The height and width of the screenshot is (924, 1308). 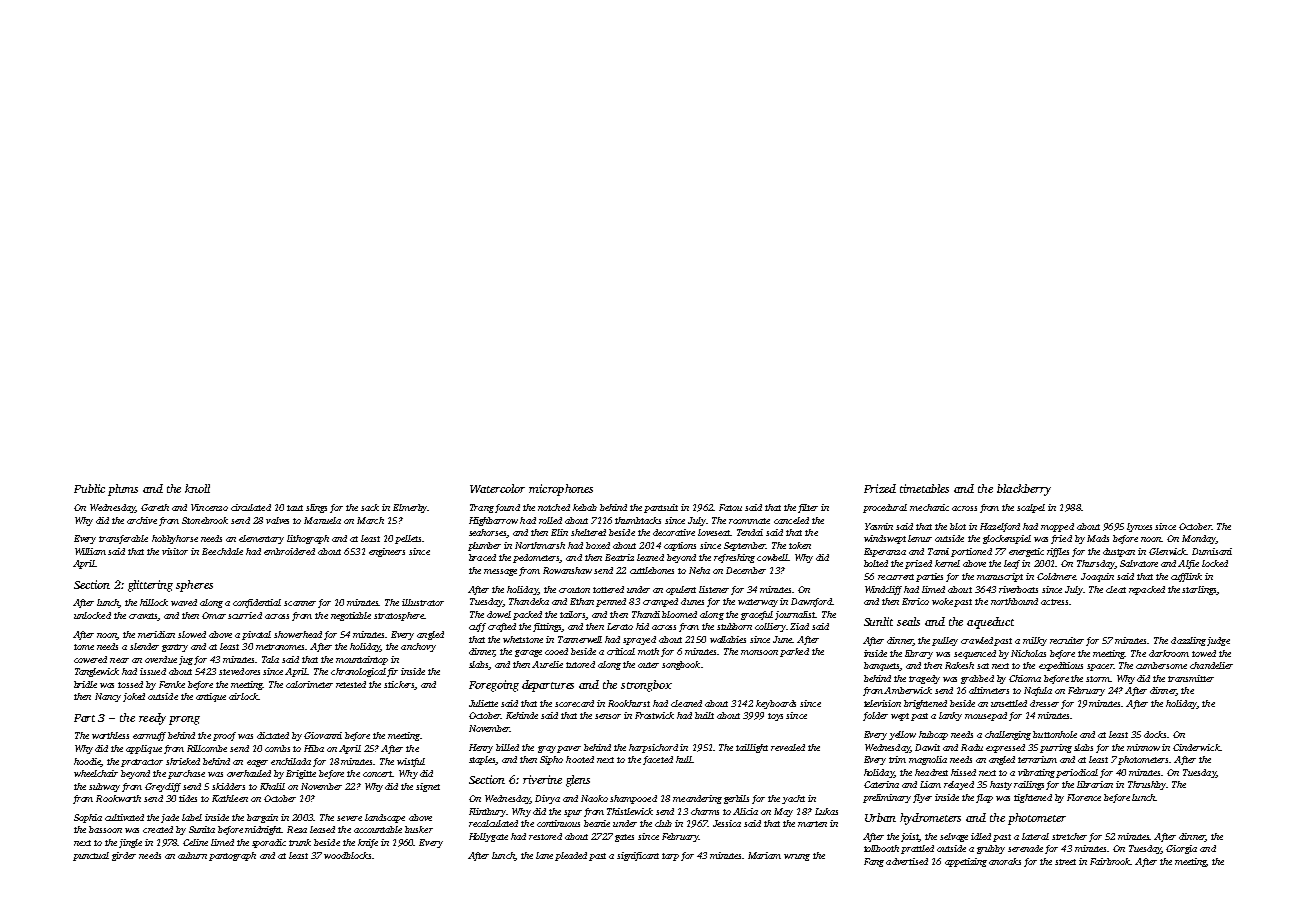 I want to click on harpsichord, so click(x=653, y=748).
